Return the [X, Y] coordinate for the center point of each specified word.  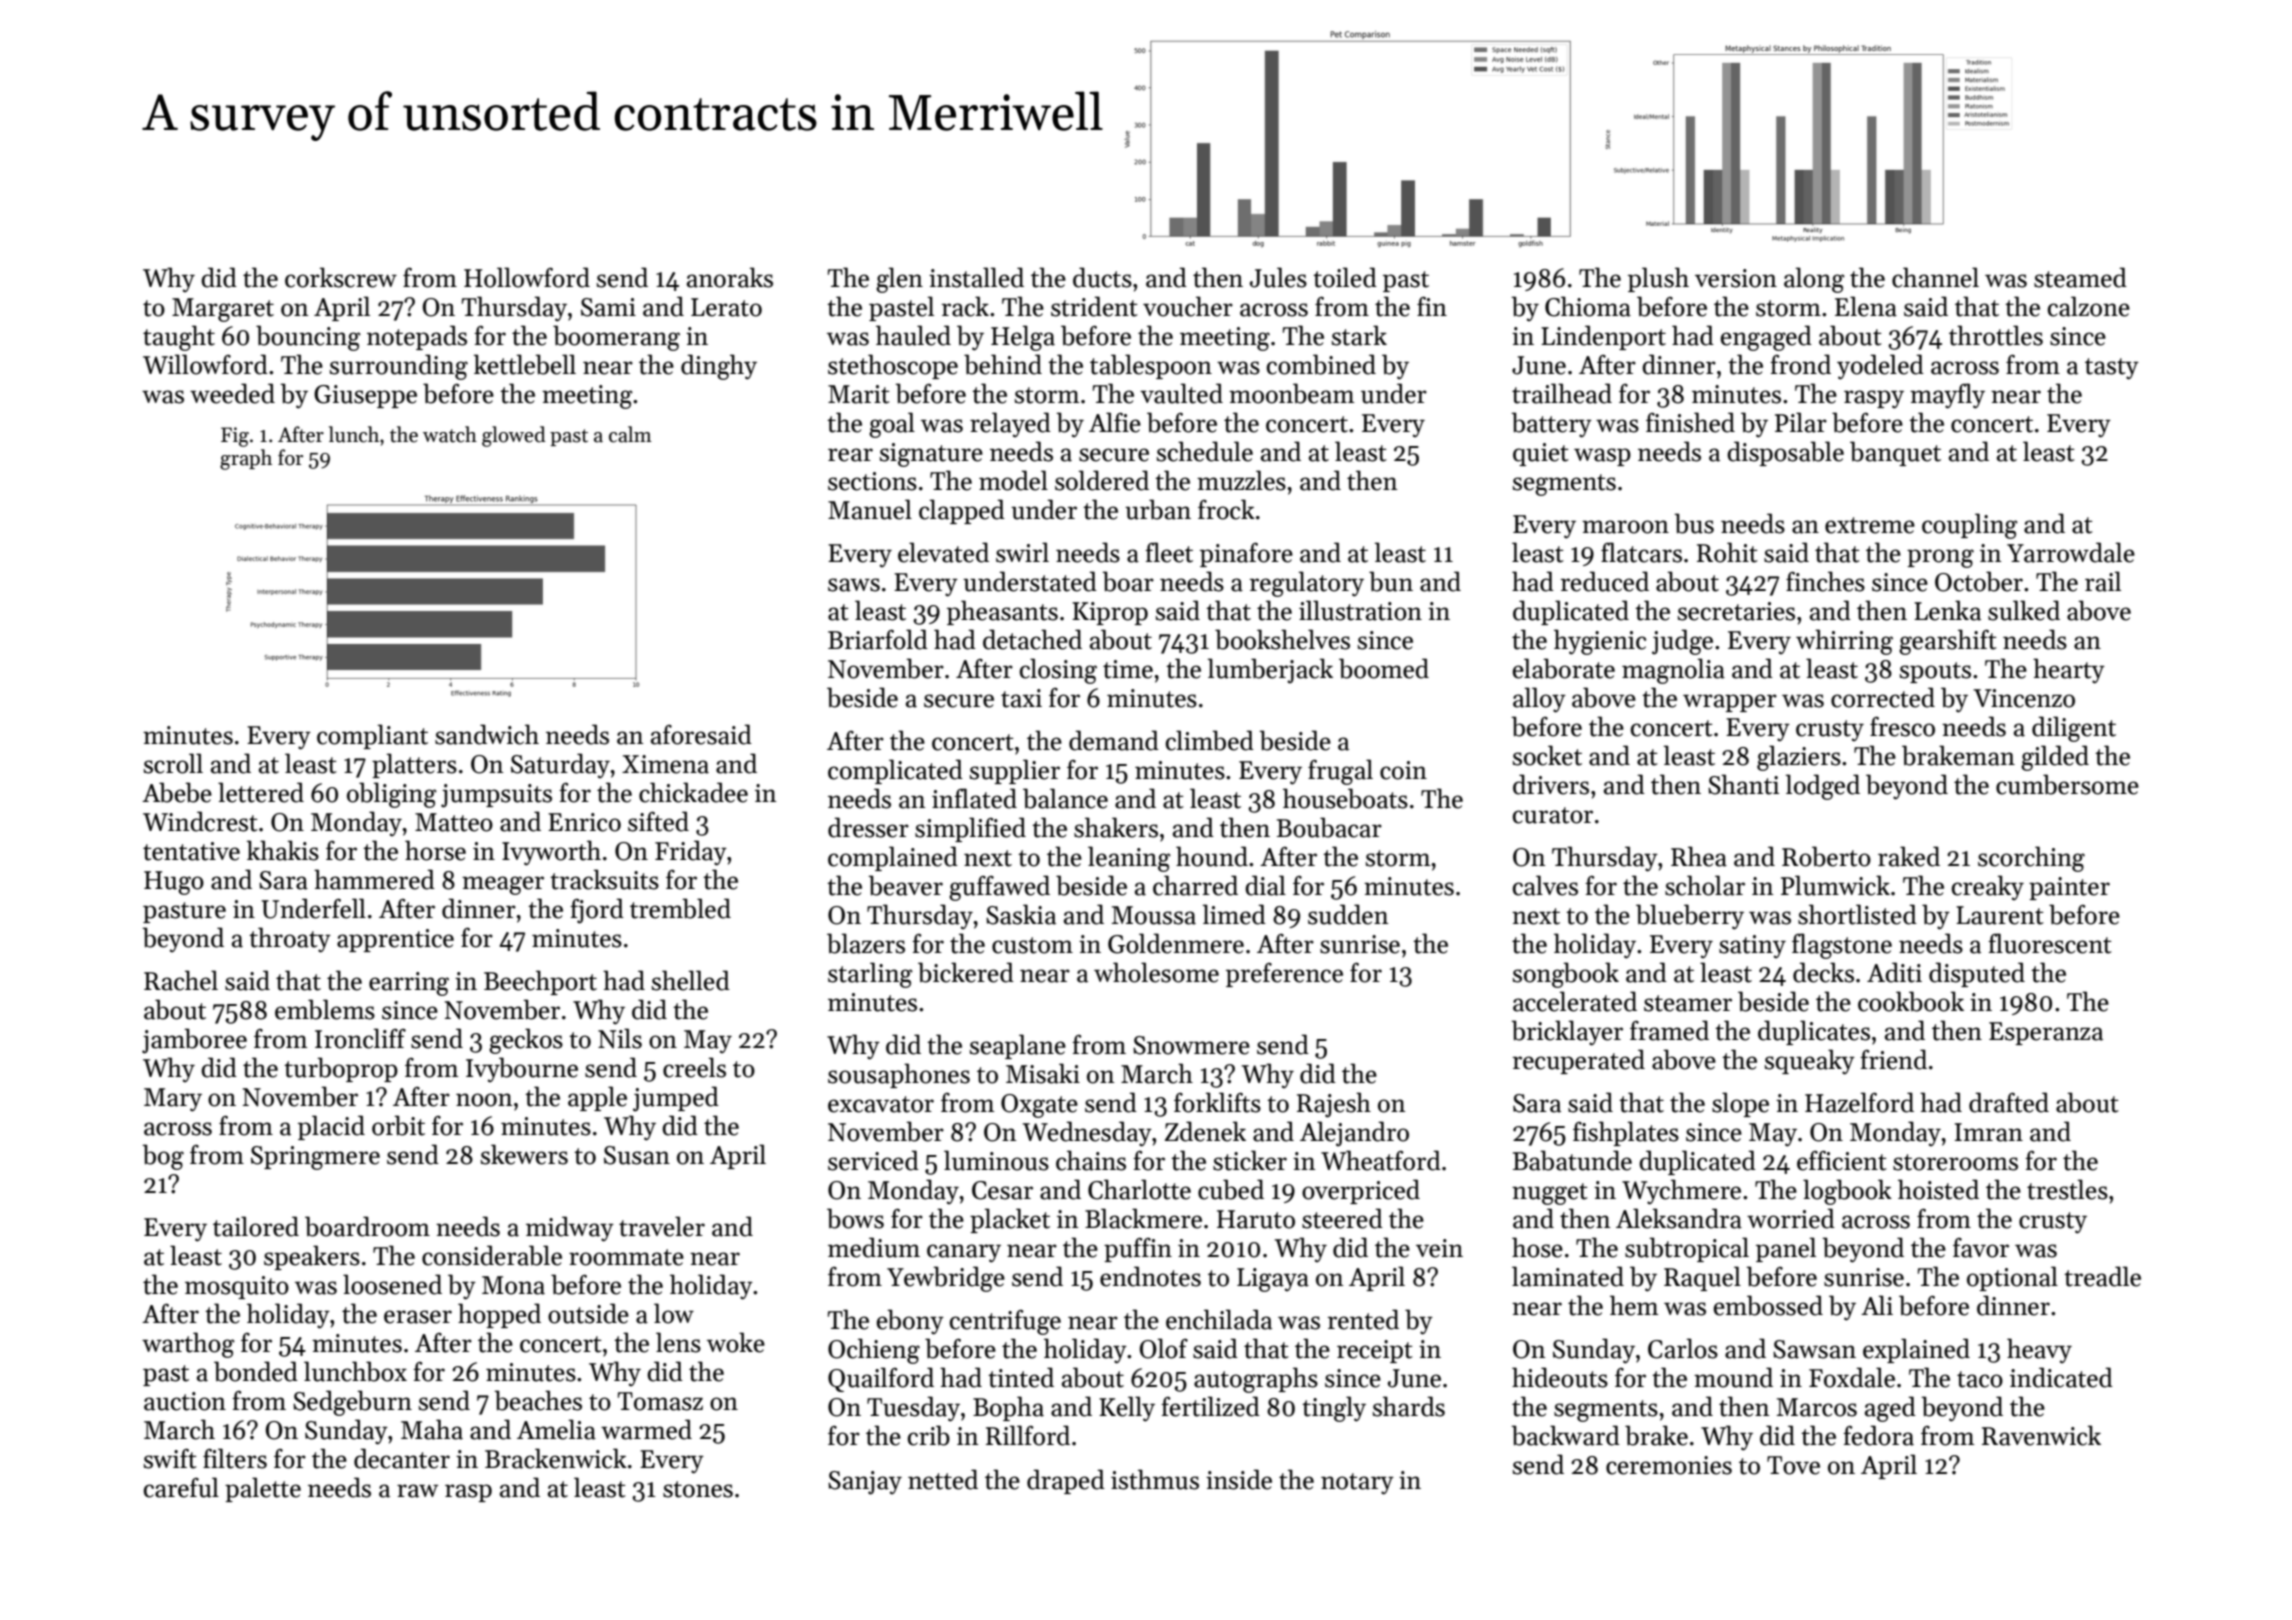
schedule [1205, 451]
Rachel [181, 980]
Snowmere [1191, 1045]
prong [1940, 558]
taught [179, 338]
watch [450, 434]
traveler [662, 1226]
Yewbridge [946, 1279]
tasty [2112, 369]
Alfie [1115, 422]
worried [1791, 1218]
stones [698, 1489]
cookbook [1911, 1001]
